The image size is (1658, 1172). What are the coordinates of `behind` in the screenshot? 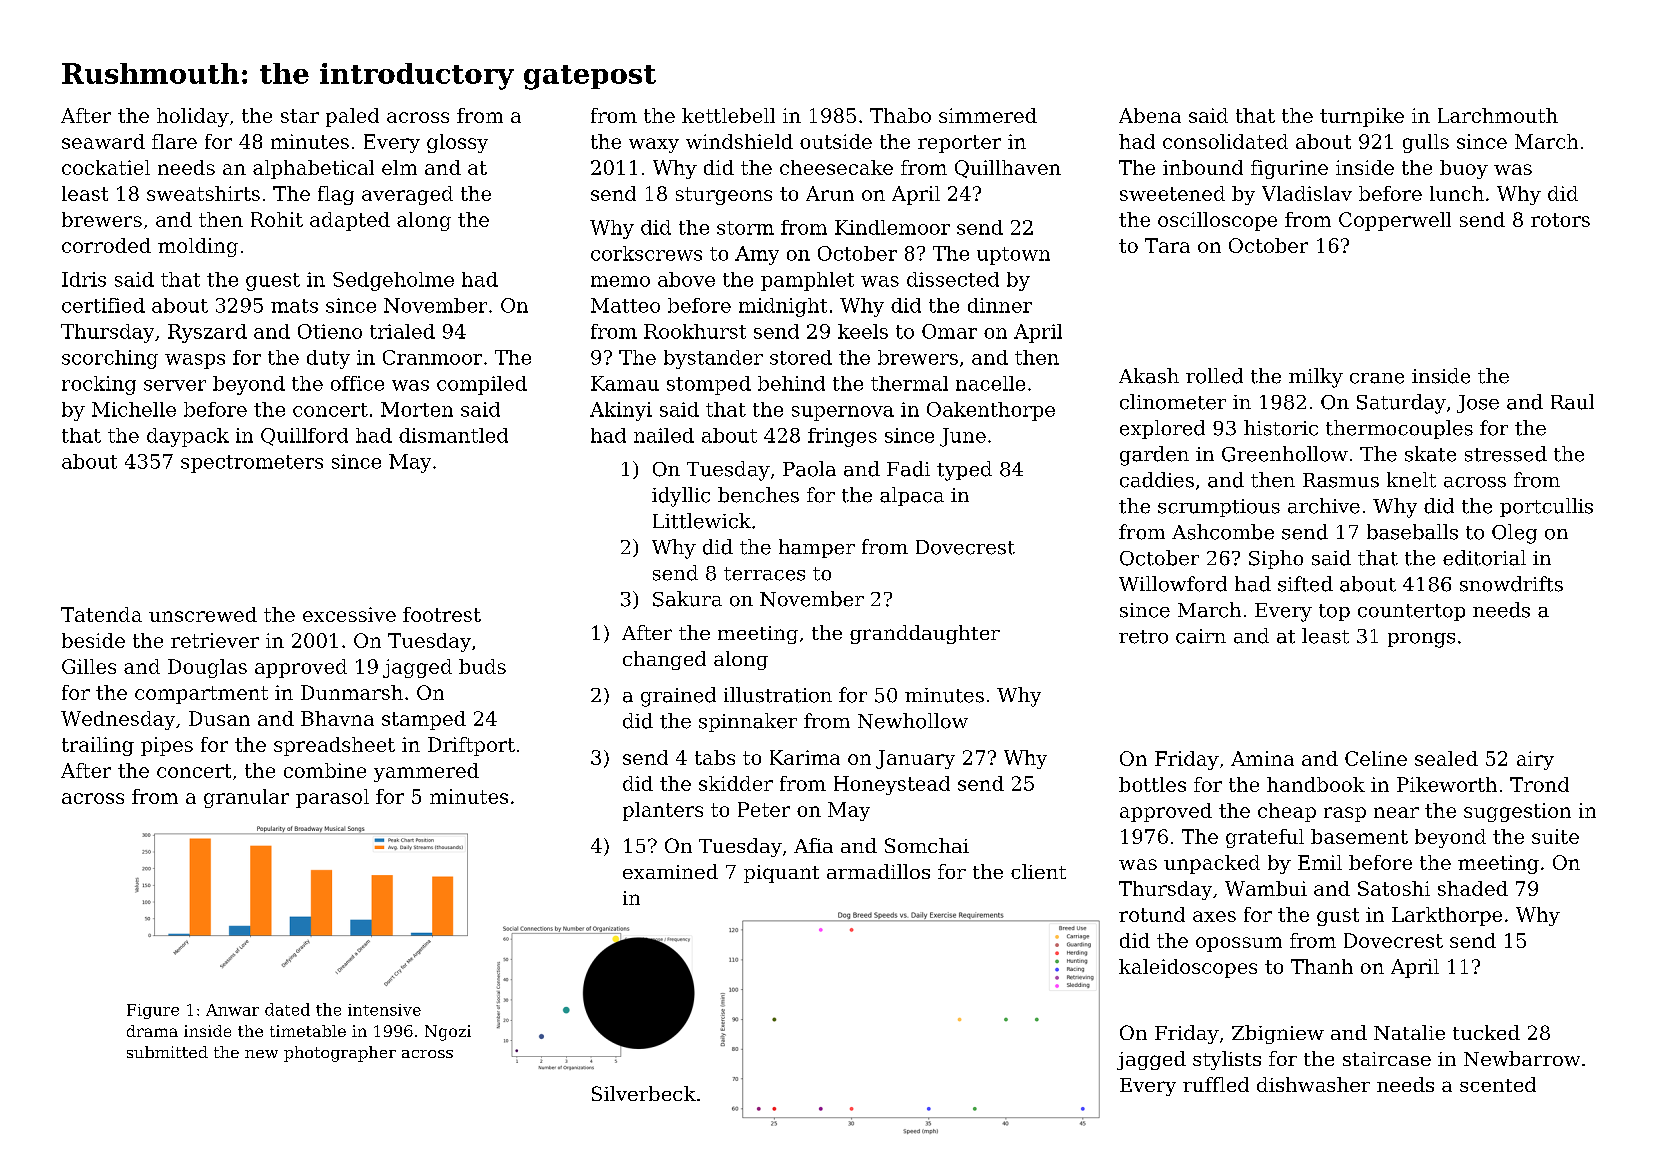 It's located at (791, 383).
